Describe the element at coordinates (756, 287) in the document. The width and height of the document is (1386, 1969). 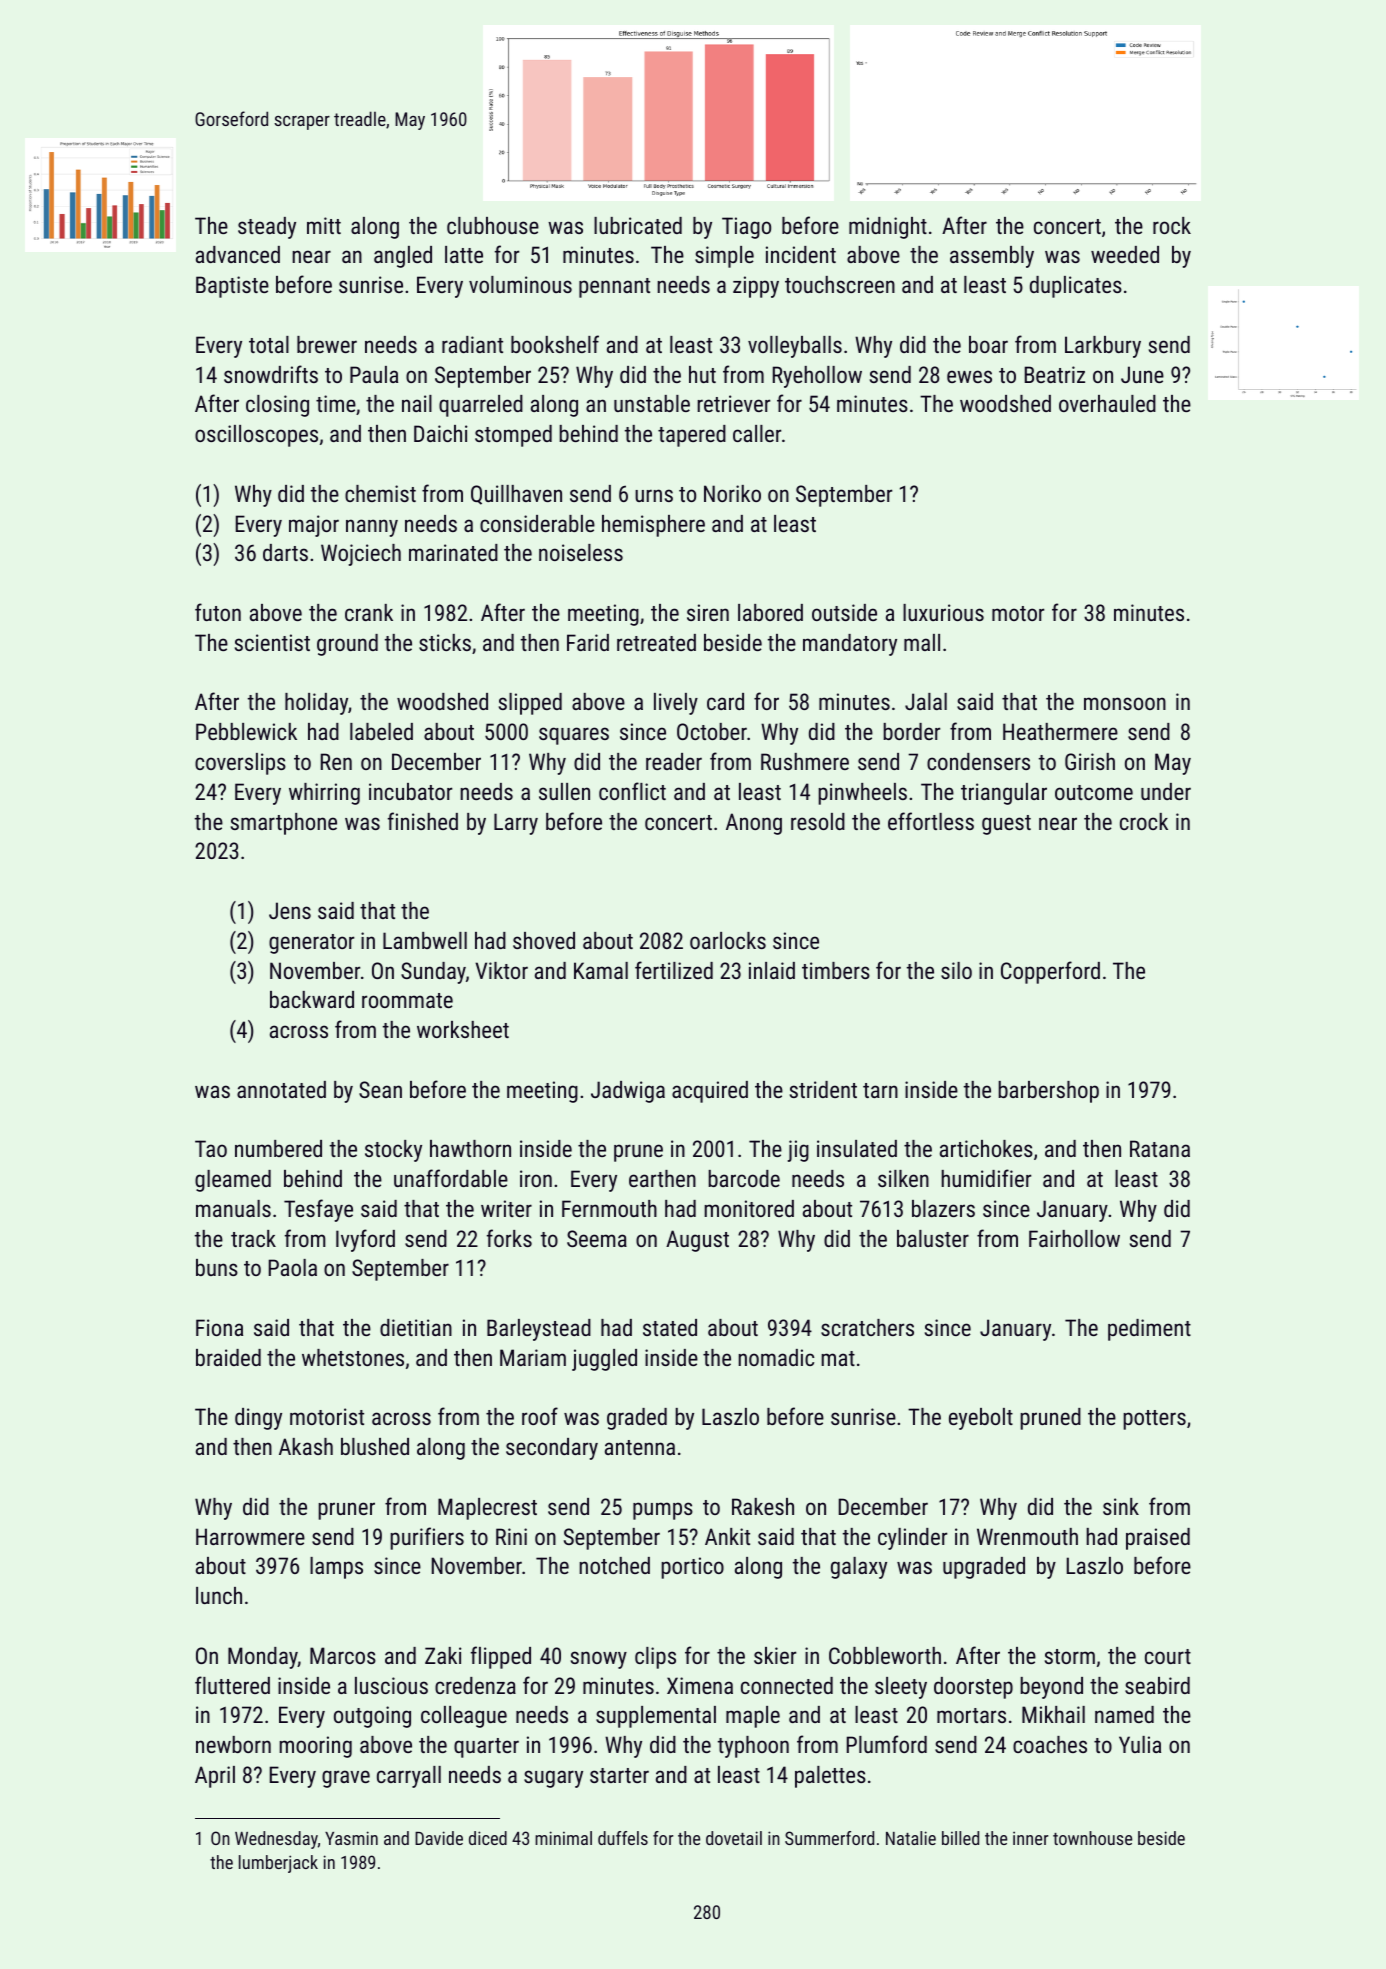
I see `zippy` at that location.
